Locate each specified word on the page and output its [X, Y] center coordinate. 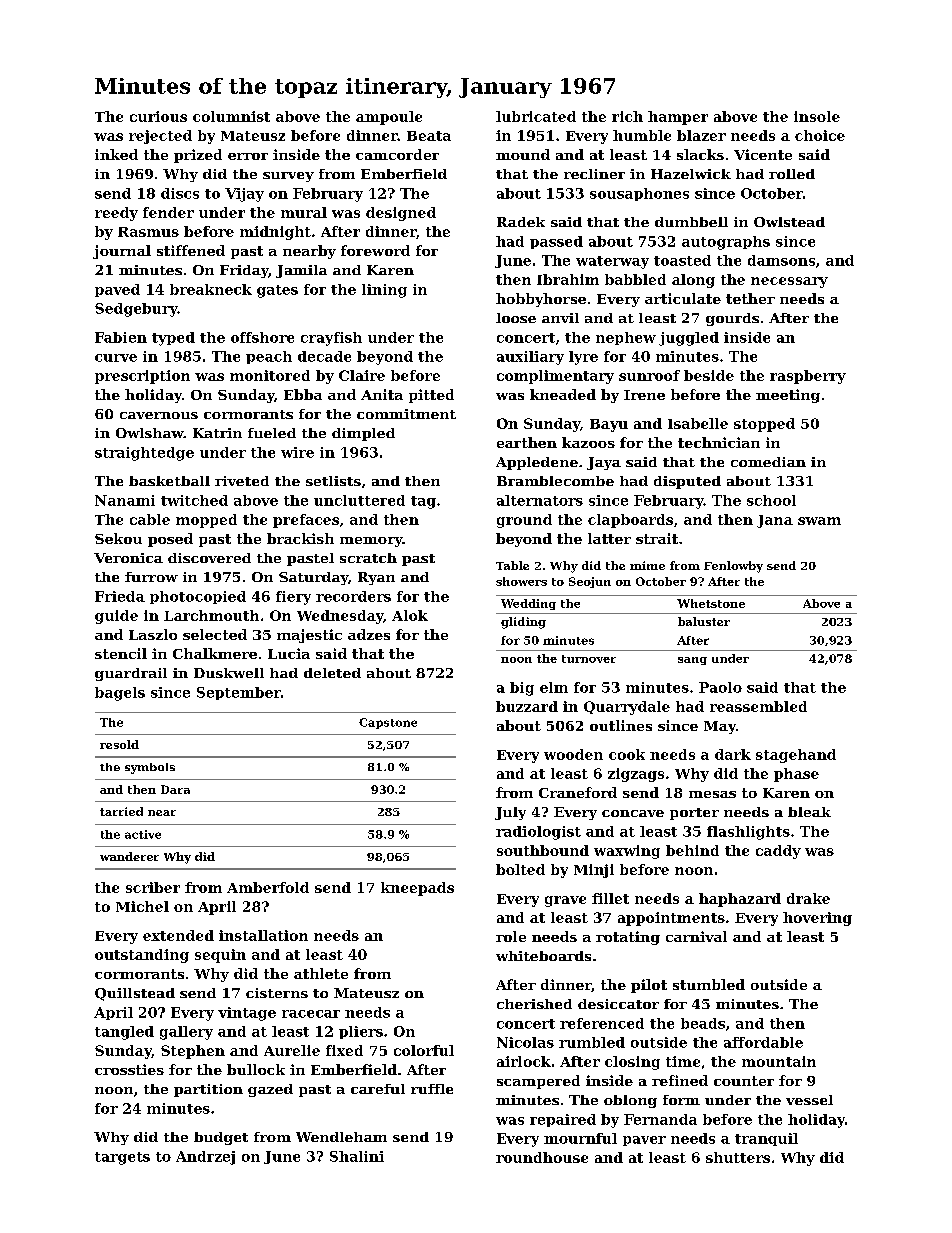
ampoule [389, 118]
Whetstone [711, 603]
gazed [270, 1090]
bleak [809, 812]
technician [719, 442]
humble [642, 135]
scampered [538, 1082]
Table [512, 565]
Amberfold [268, 887]
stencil [121, 653]
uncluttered [359, 500]
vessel [809, 1100]
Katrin [217, 433]
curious [158, 116]
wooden [573, 754]
